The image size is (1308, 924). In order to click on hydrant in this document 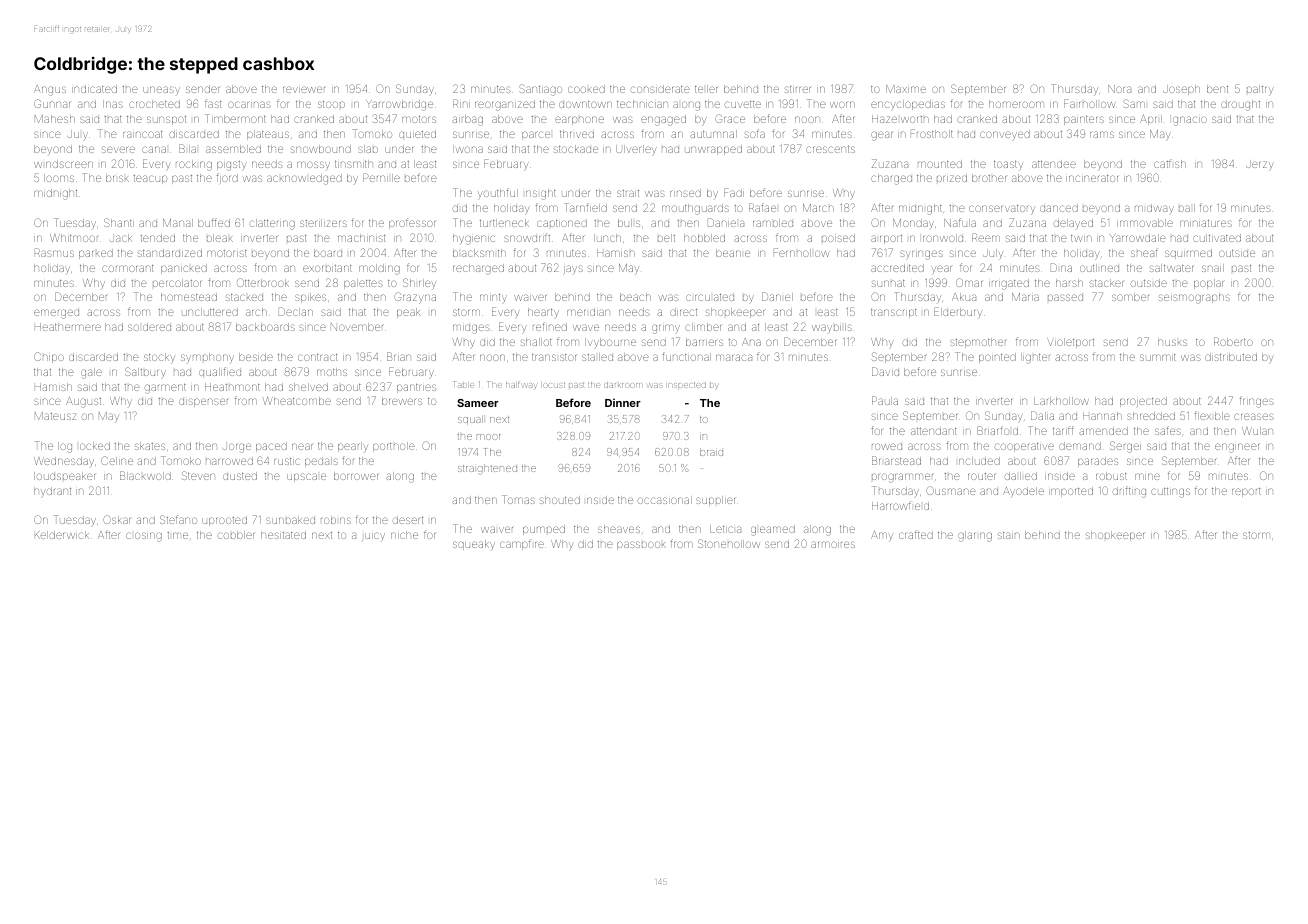, I will do `click(52, 492)`.
